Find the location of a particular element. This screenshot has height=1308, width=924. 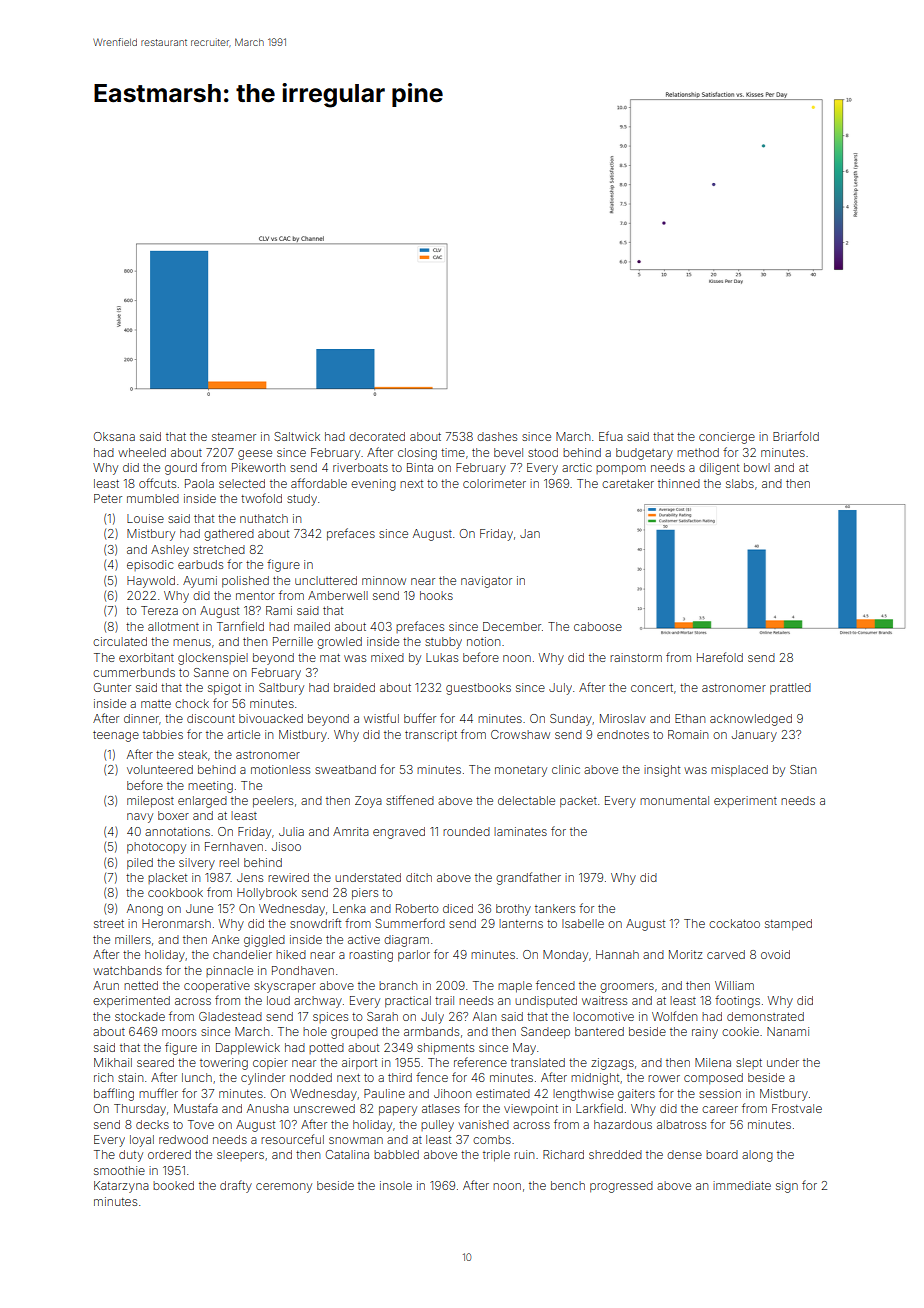

groomers is located at coordinates (627, 988).
